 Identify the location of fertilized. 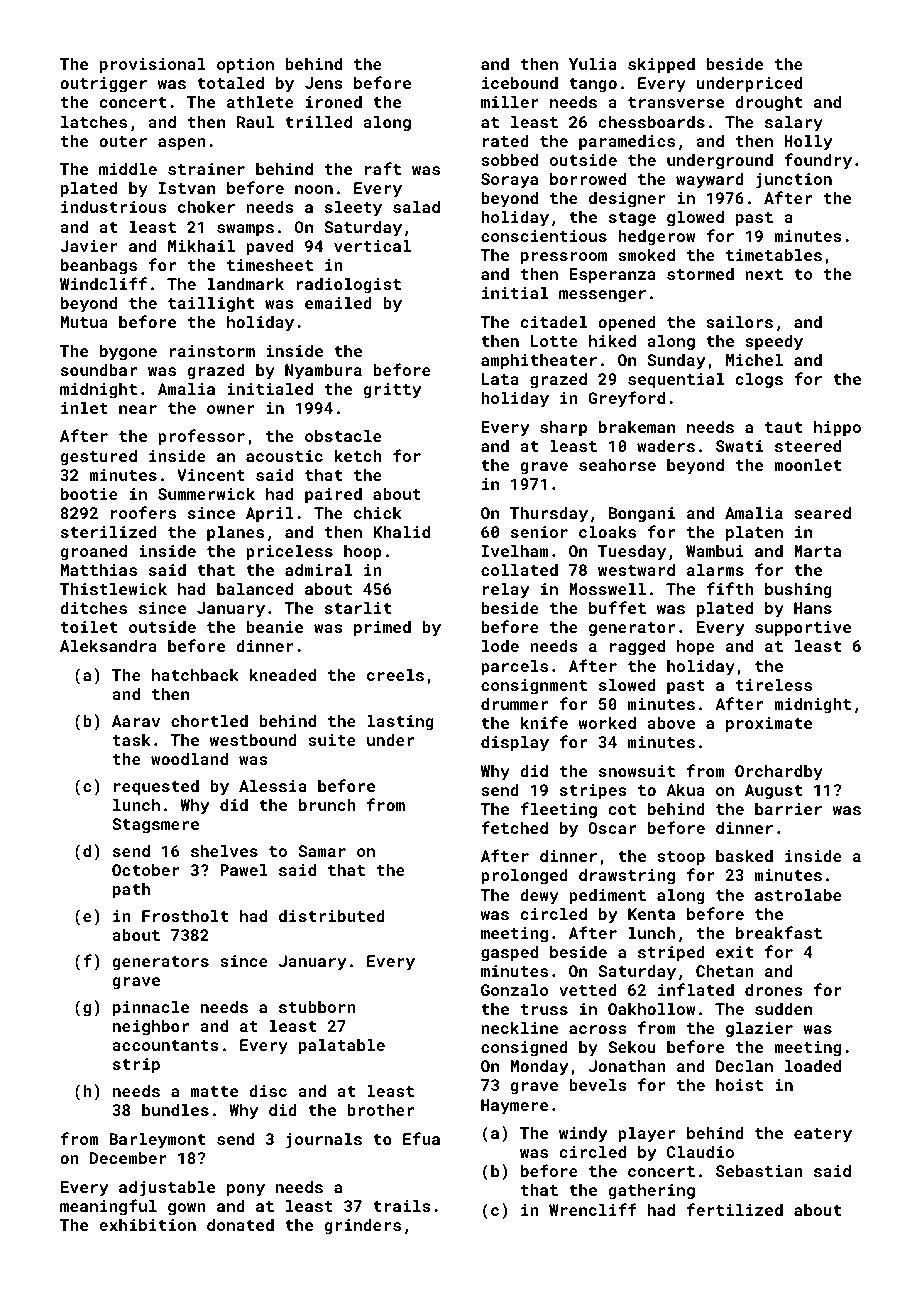
(735, 1209).
